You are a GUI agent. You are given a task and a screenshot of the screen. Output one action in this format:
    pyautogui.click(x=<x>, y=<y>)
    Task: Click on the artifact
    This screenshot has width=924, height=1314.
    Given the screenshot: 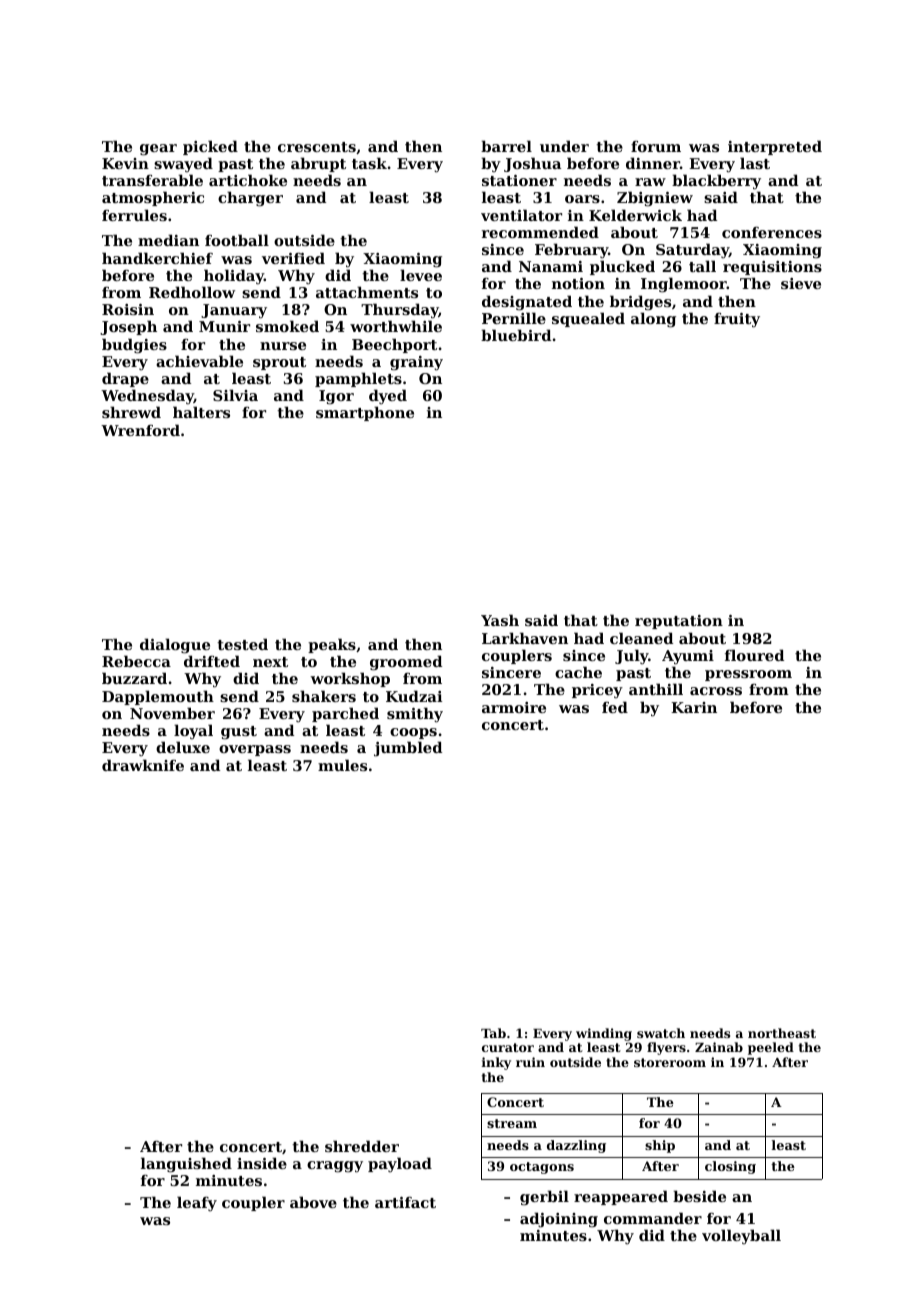 What is the action you would take?
    pyautogui.click(x=405, y=1202)
